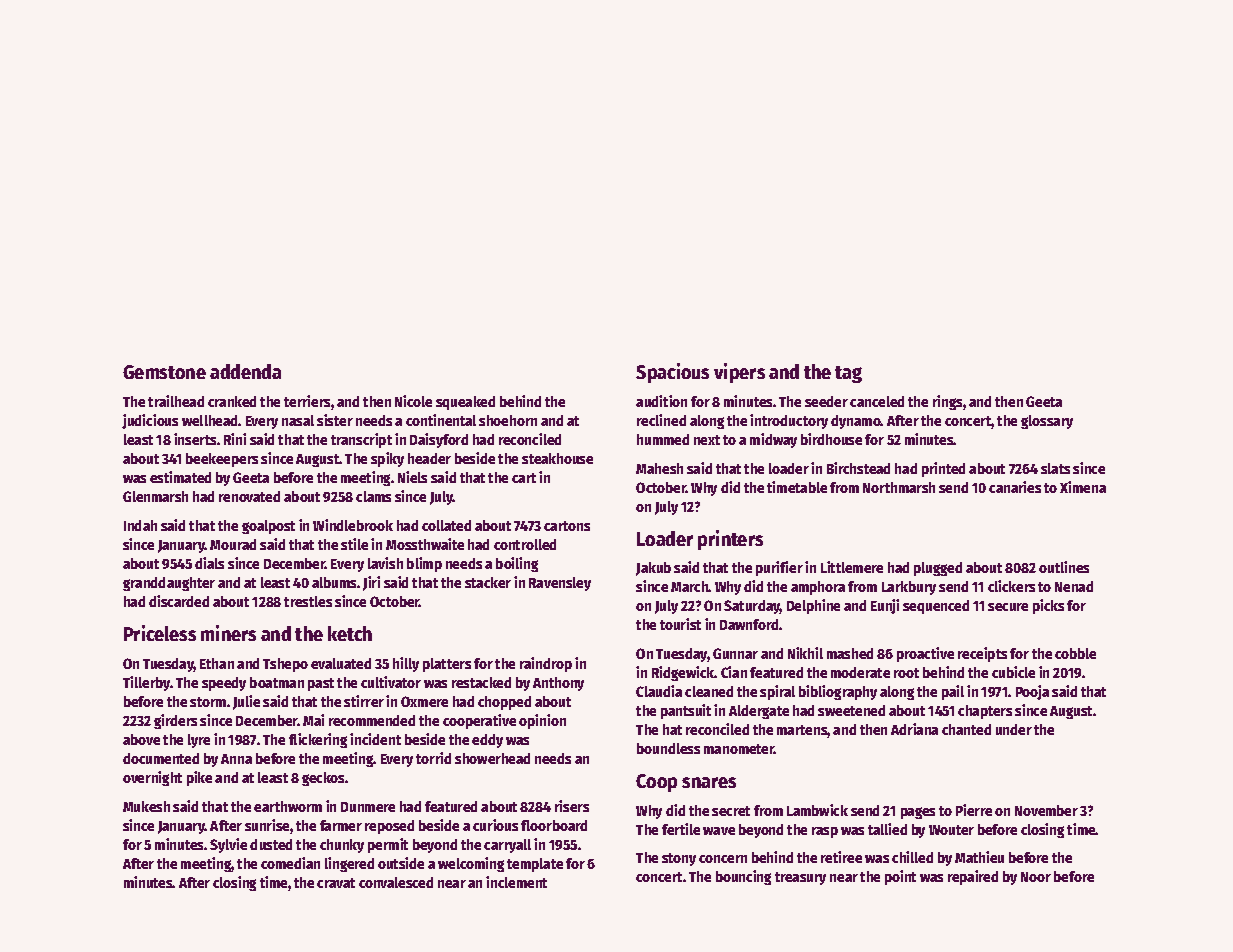 The height and width of the page is (952, 1233). Describe the element at coordinates (495, 825) in the page. I see `curious` at that location.
